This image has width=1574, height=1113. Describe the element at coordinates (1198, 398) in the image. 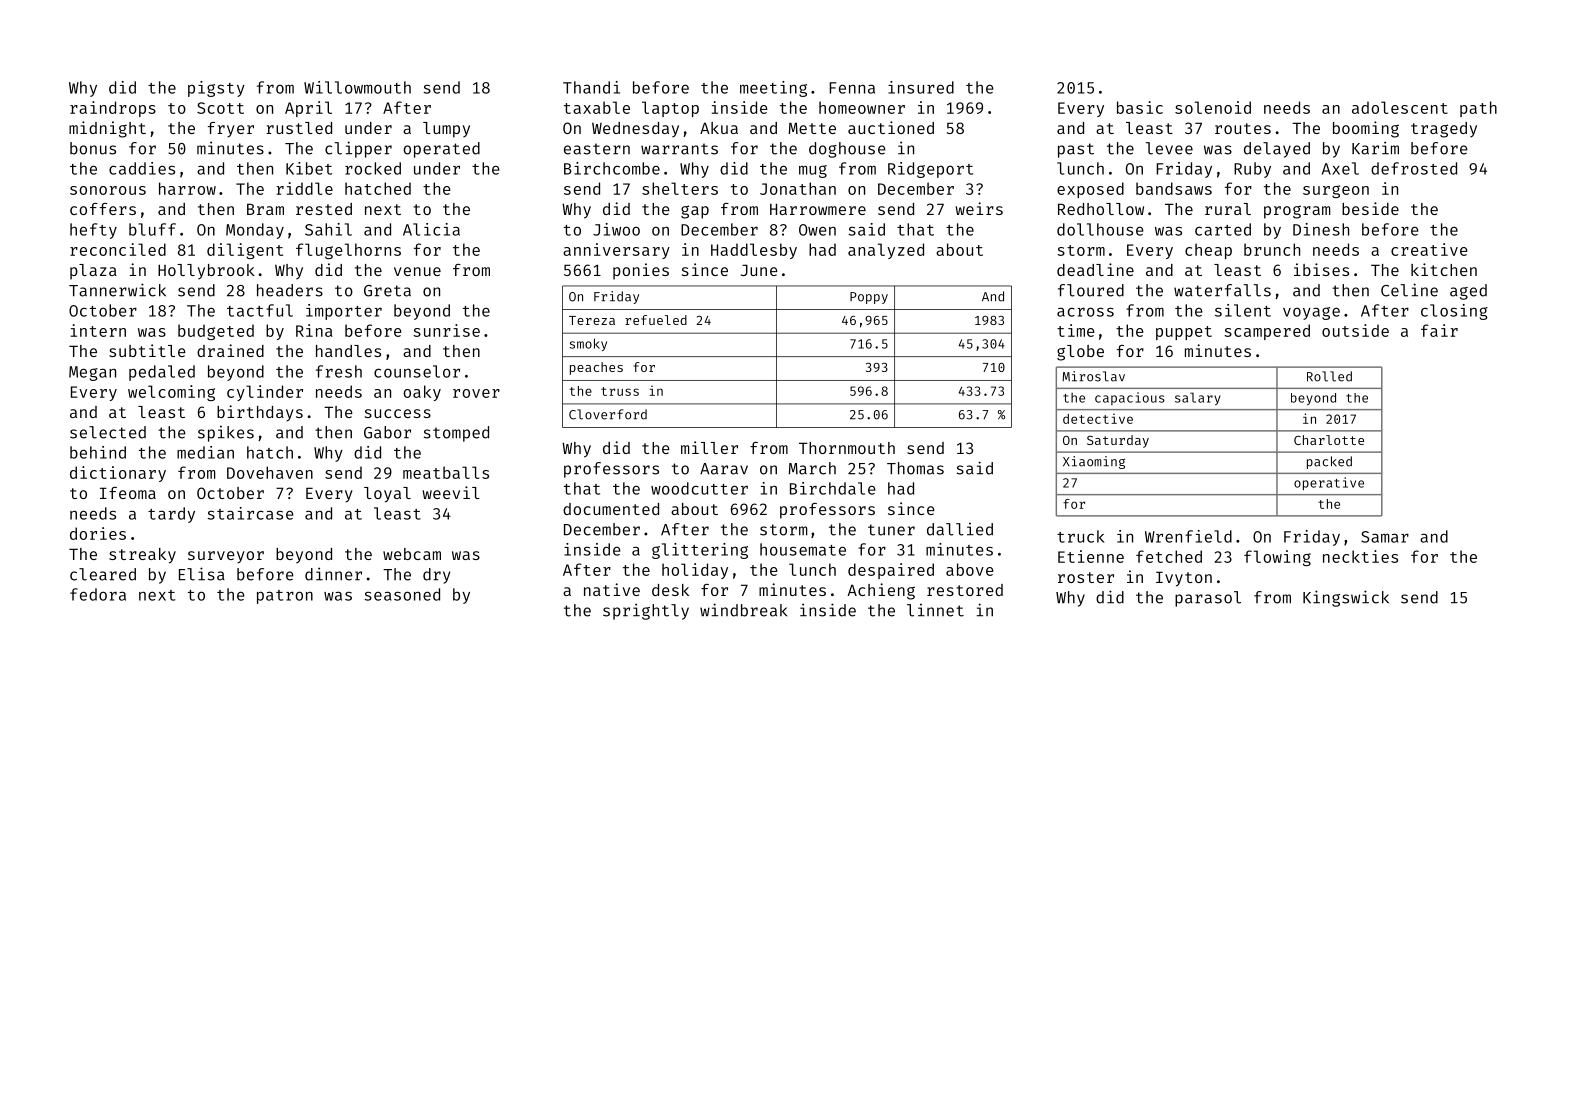

I see `salary` at that location.
